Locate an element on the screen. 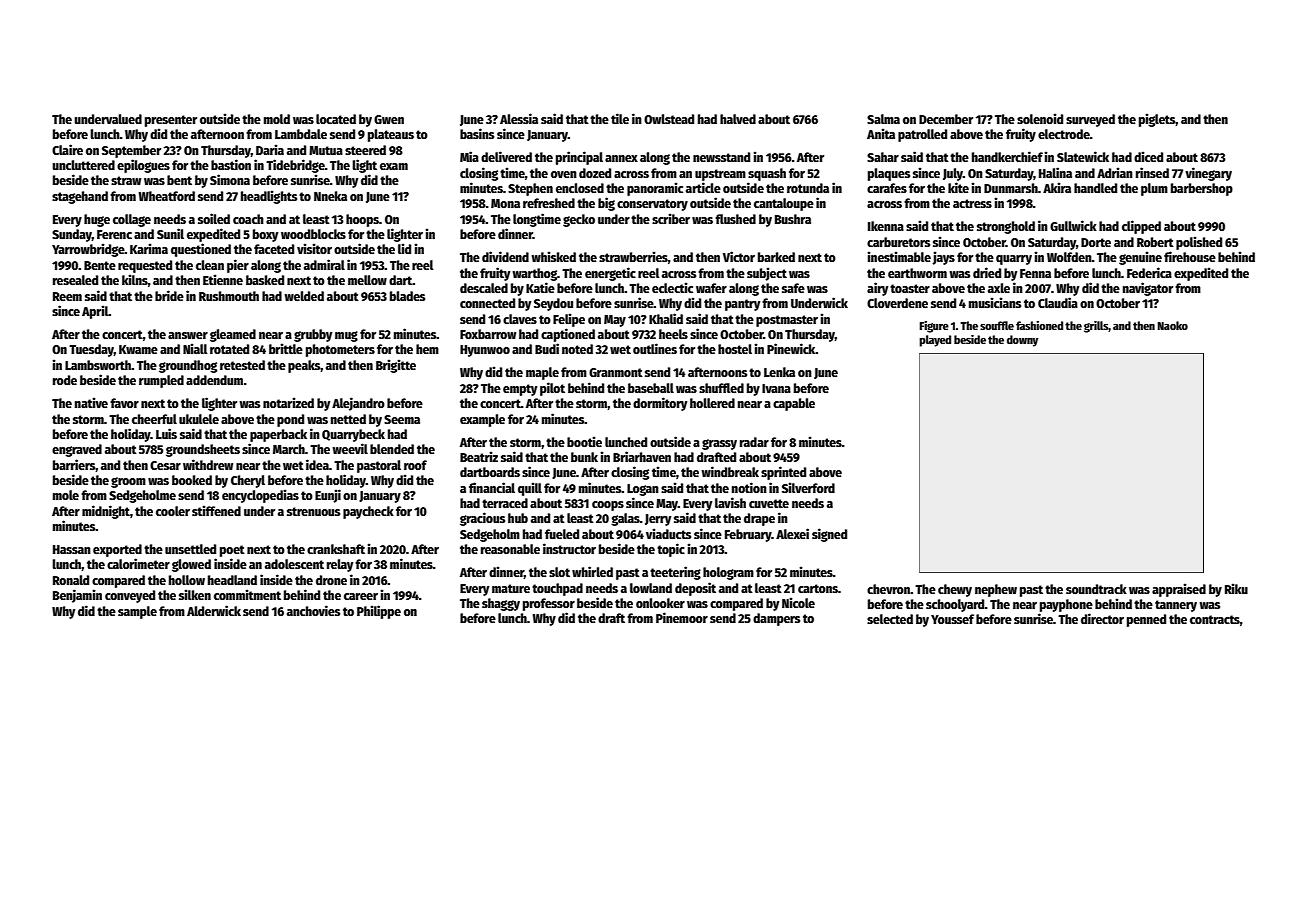  energetic is located at coordinates (610, 274).
